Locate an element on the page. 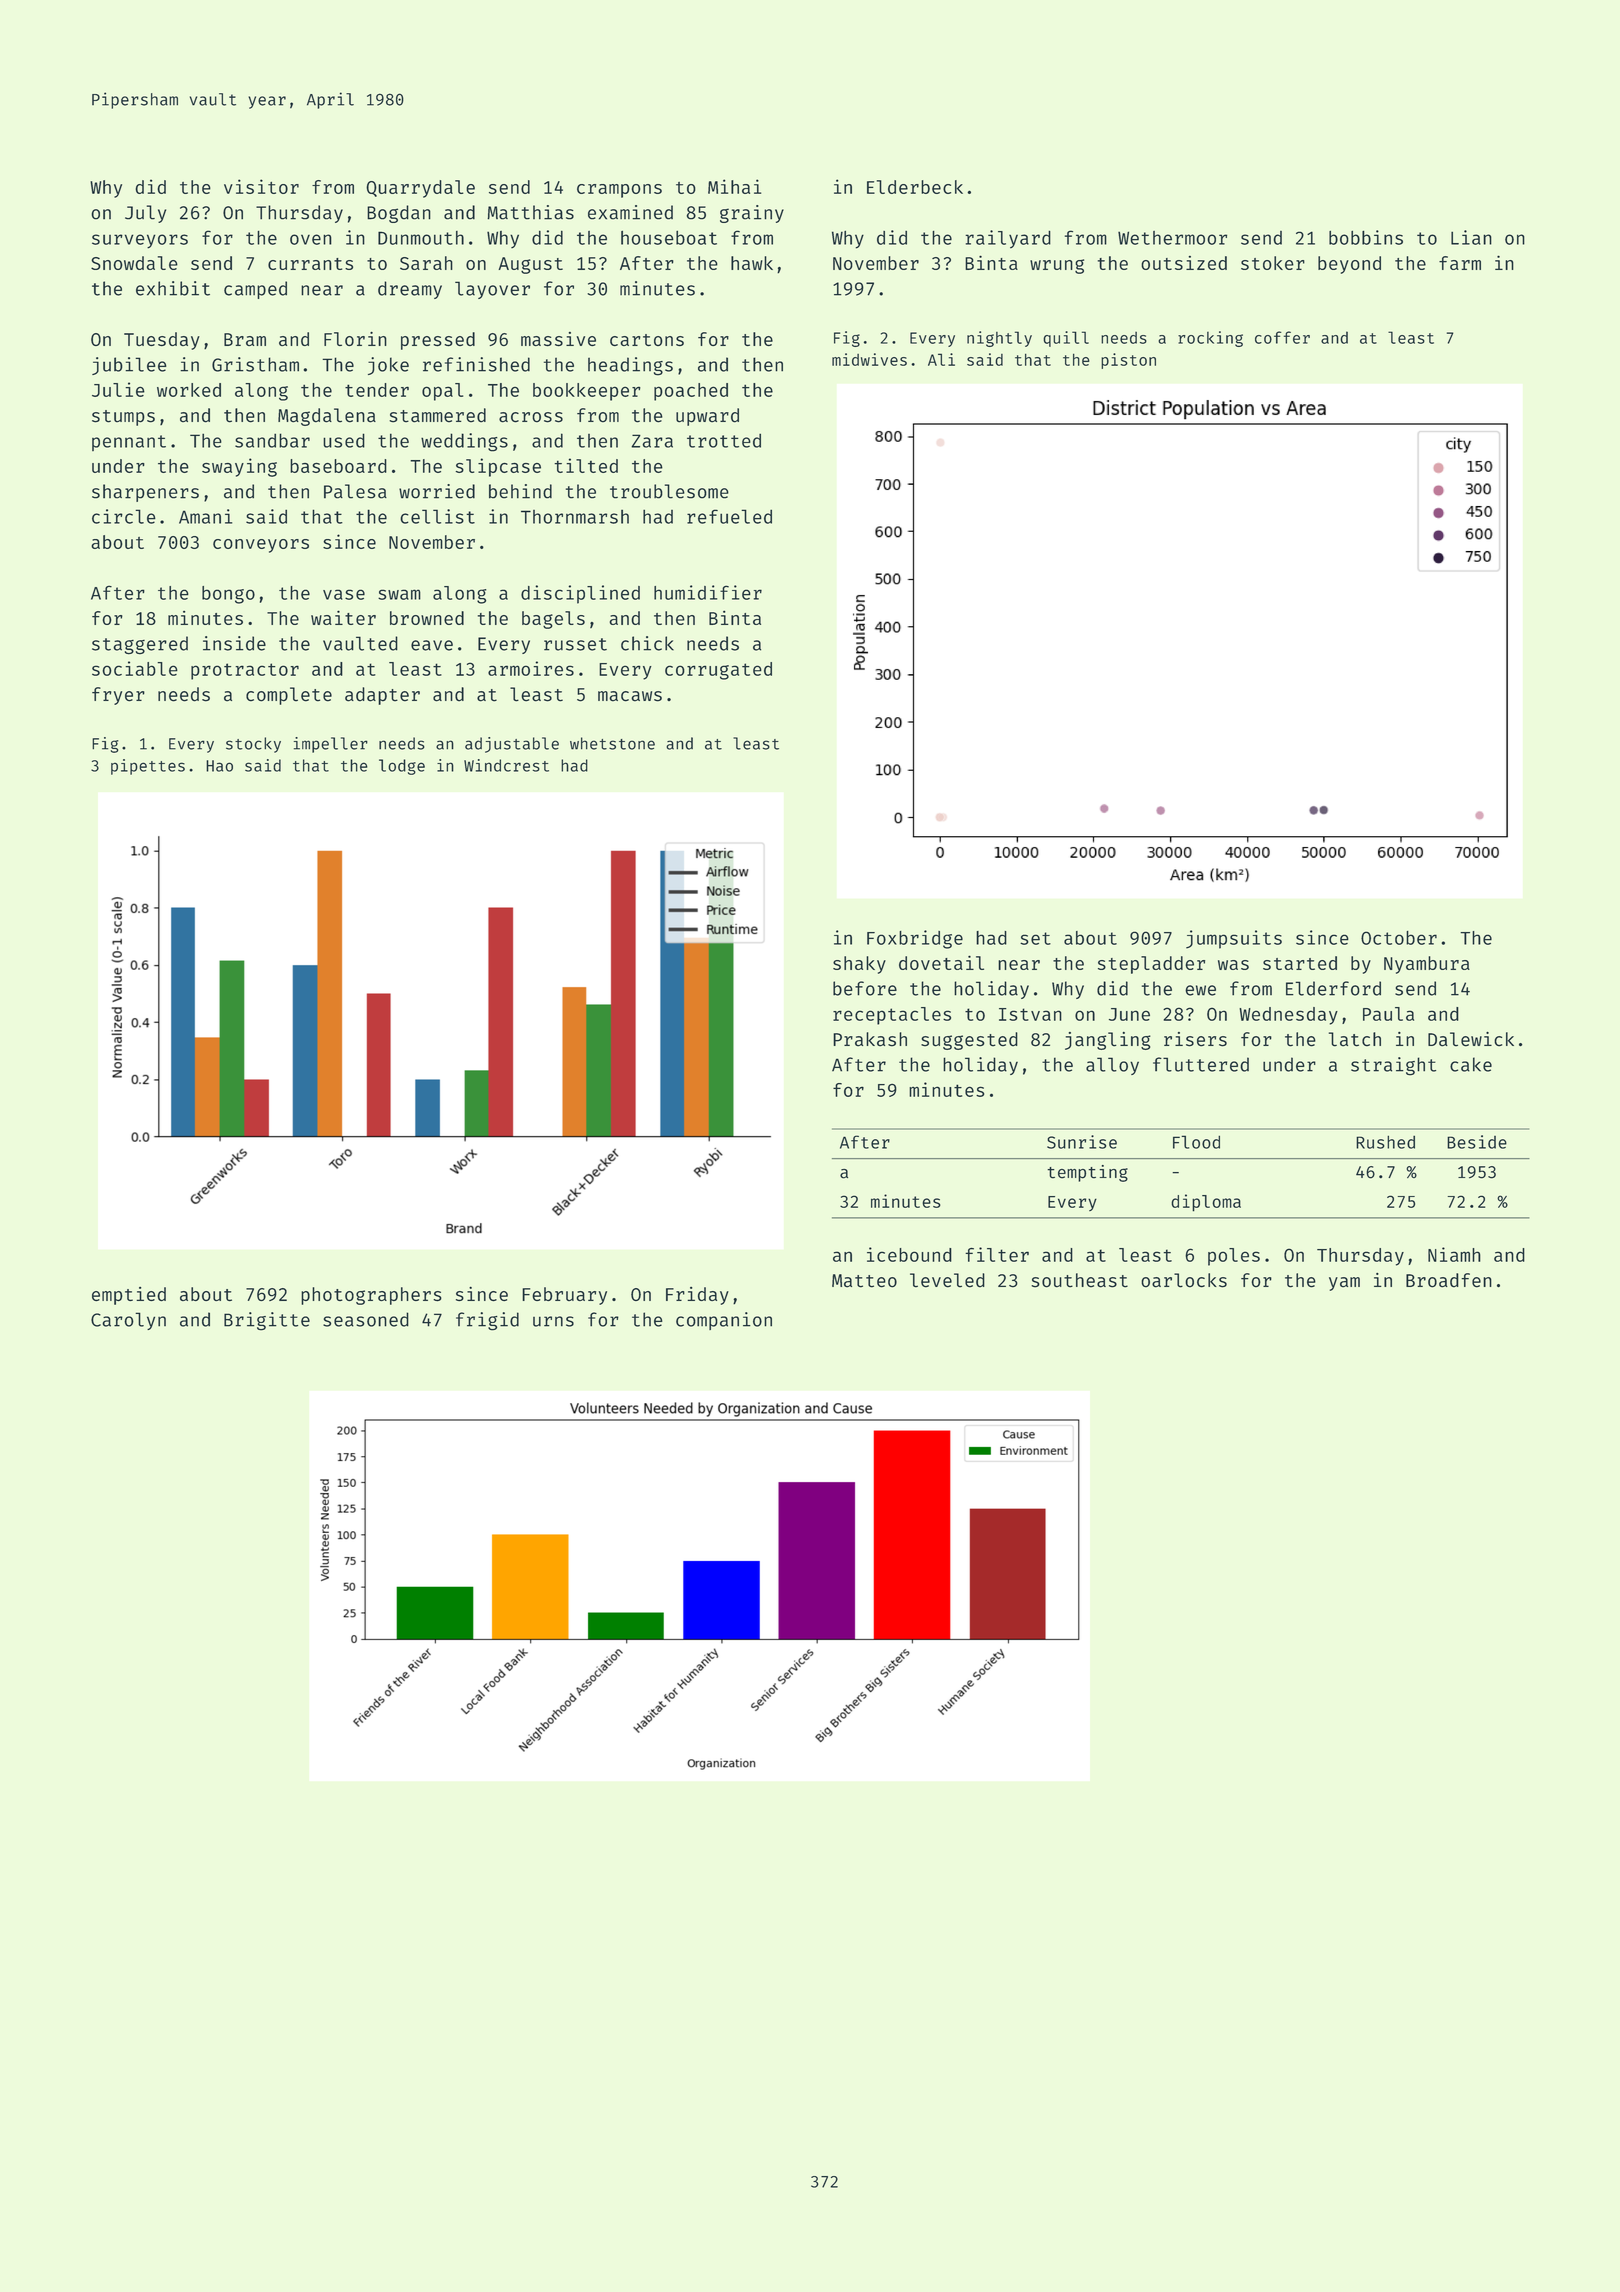 The image size is (1620, 2292). jumpsuits is located at coordinates (1234, 939).
